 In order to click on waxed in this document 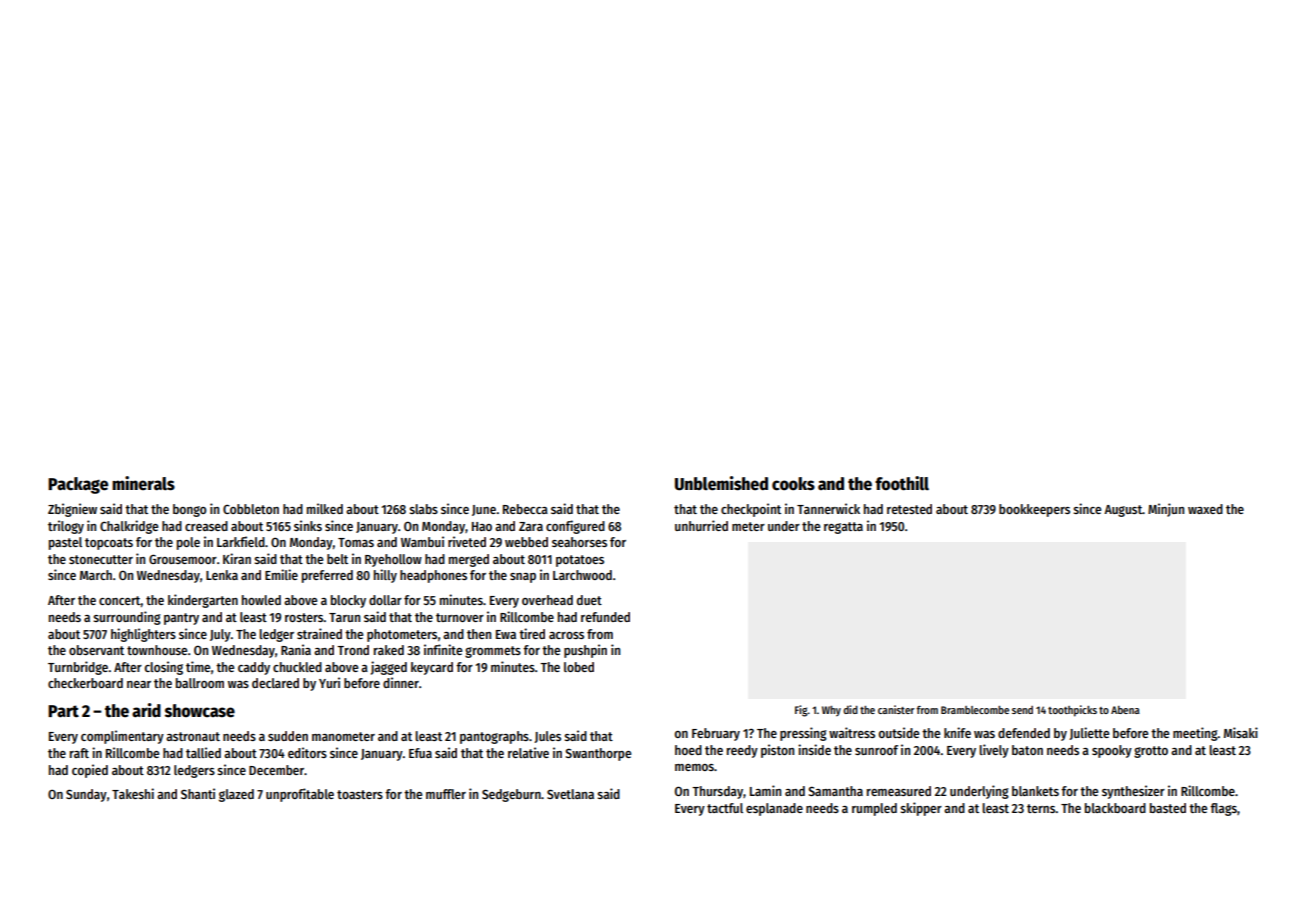, I will do `click(1205, 509)`.
